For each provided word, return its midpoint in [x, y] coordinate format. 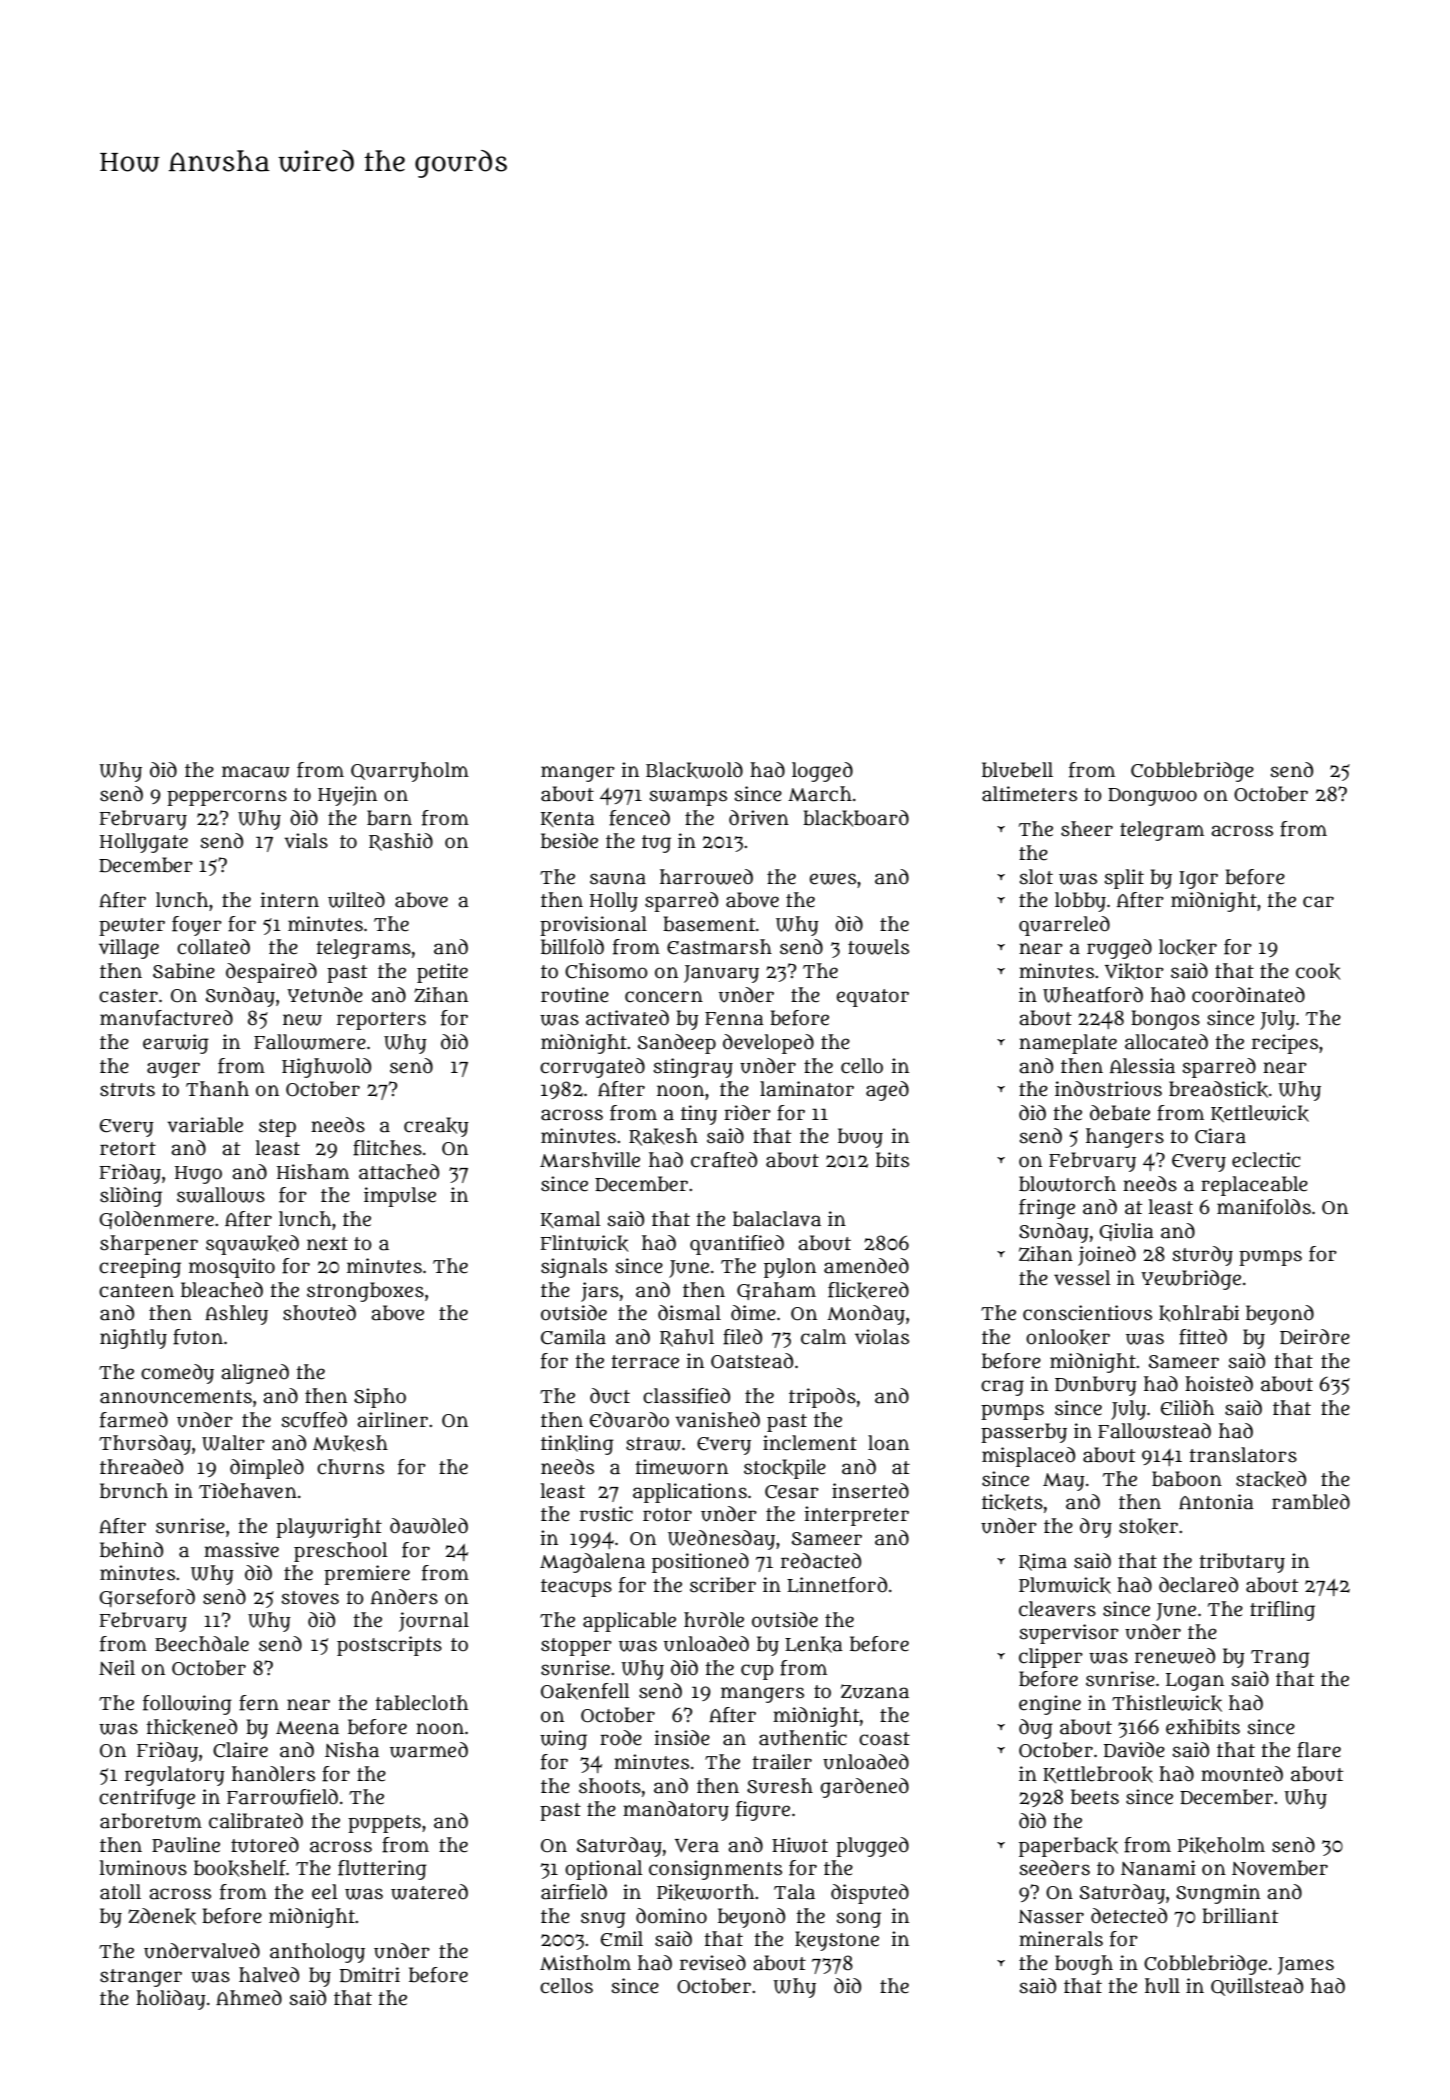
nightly [133, 1339]
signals [574, 1268]
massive [241, 1550]
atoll [120, 1892]
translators [1243, 1455]
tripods [822, 1398]
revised [713, 1963]
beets [1095, 1797]
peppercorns [227, 798]
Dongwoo [1152, 797]
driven [759, 818]
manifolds [1264, 1207]
